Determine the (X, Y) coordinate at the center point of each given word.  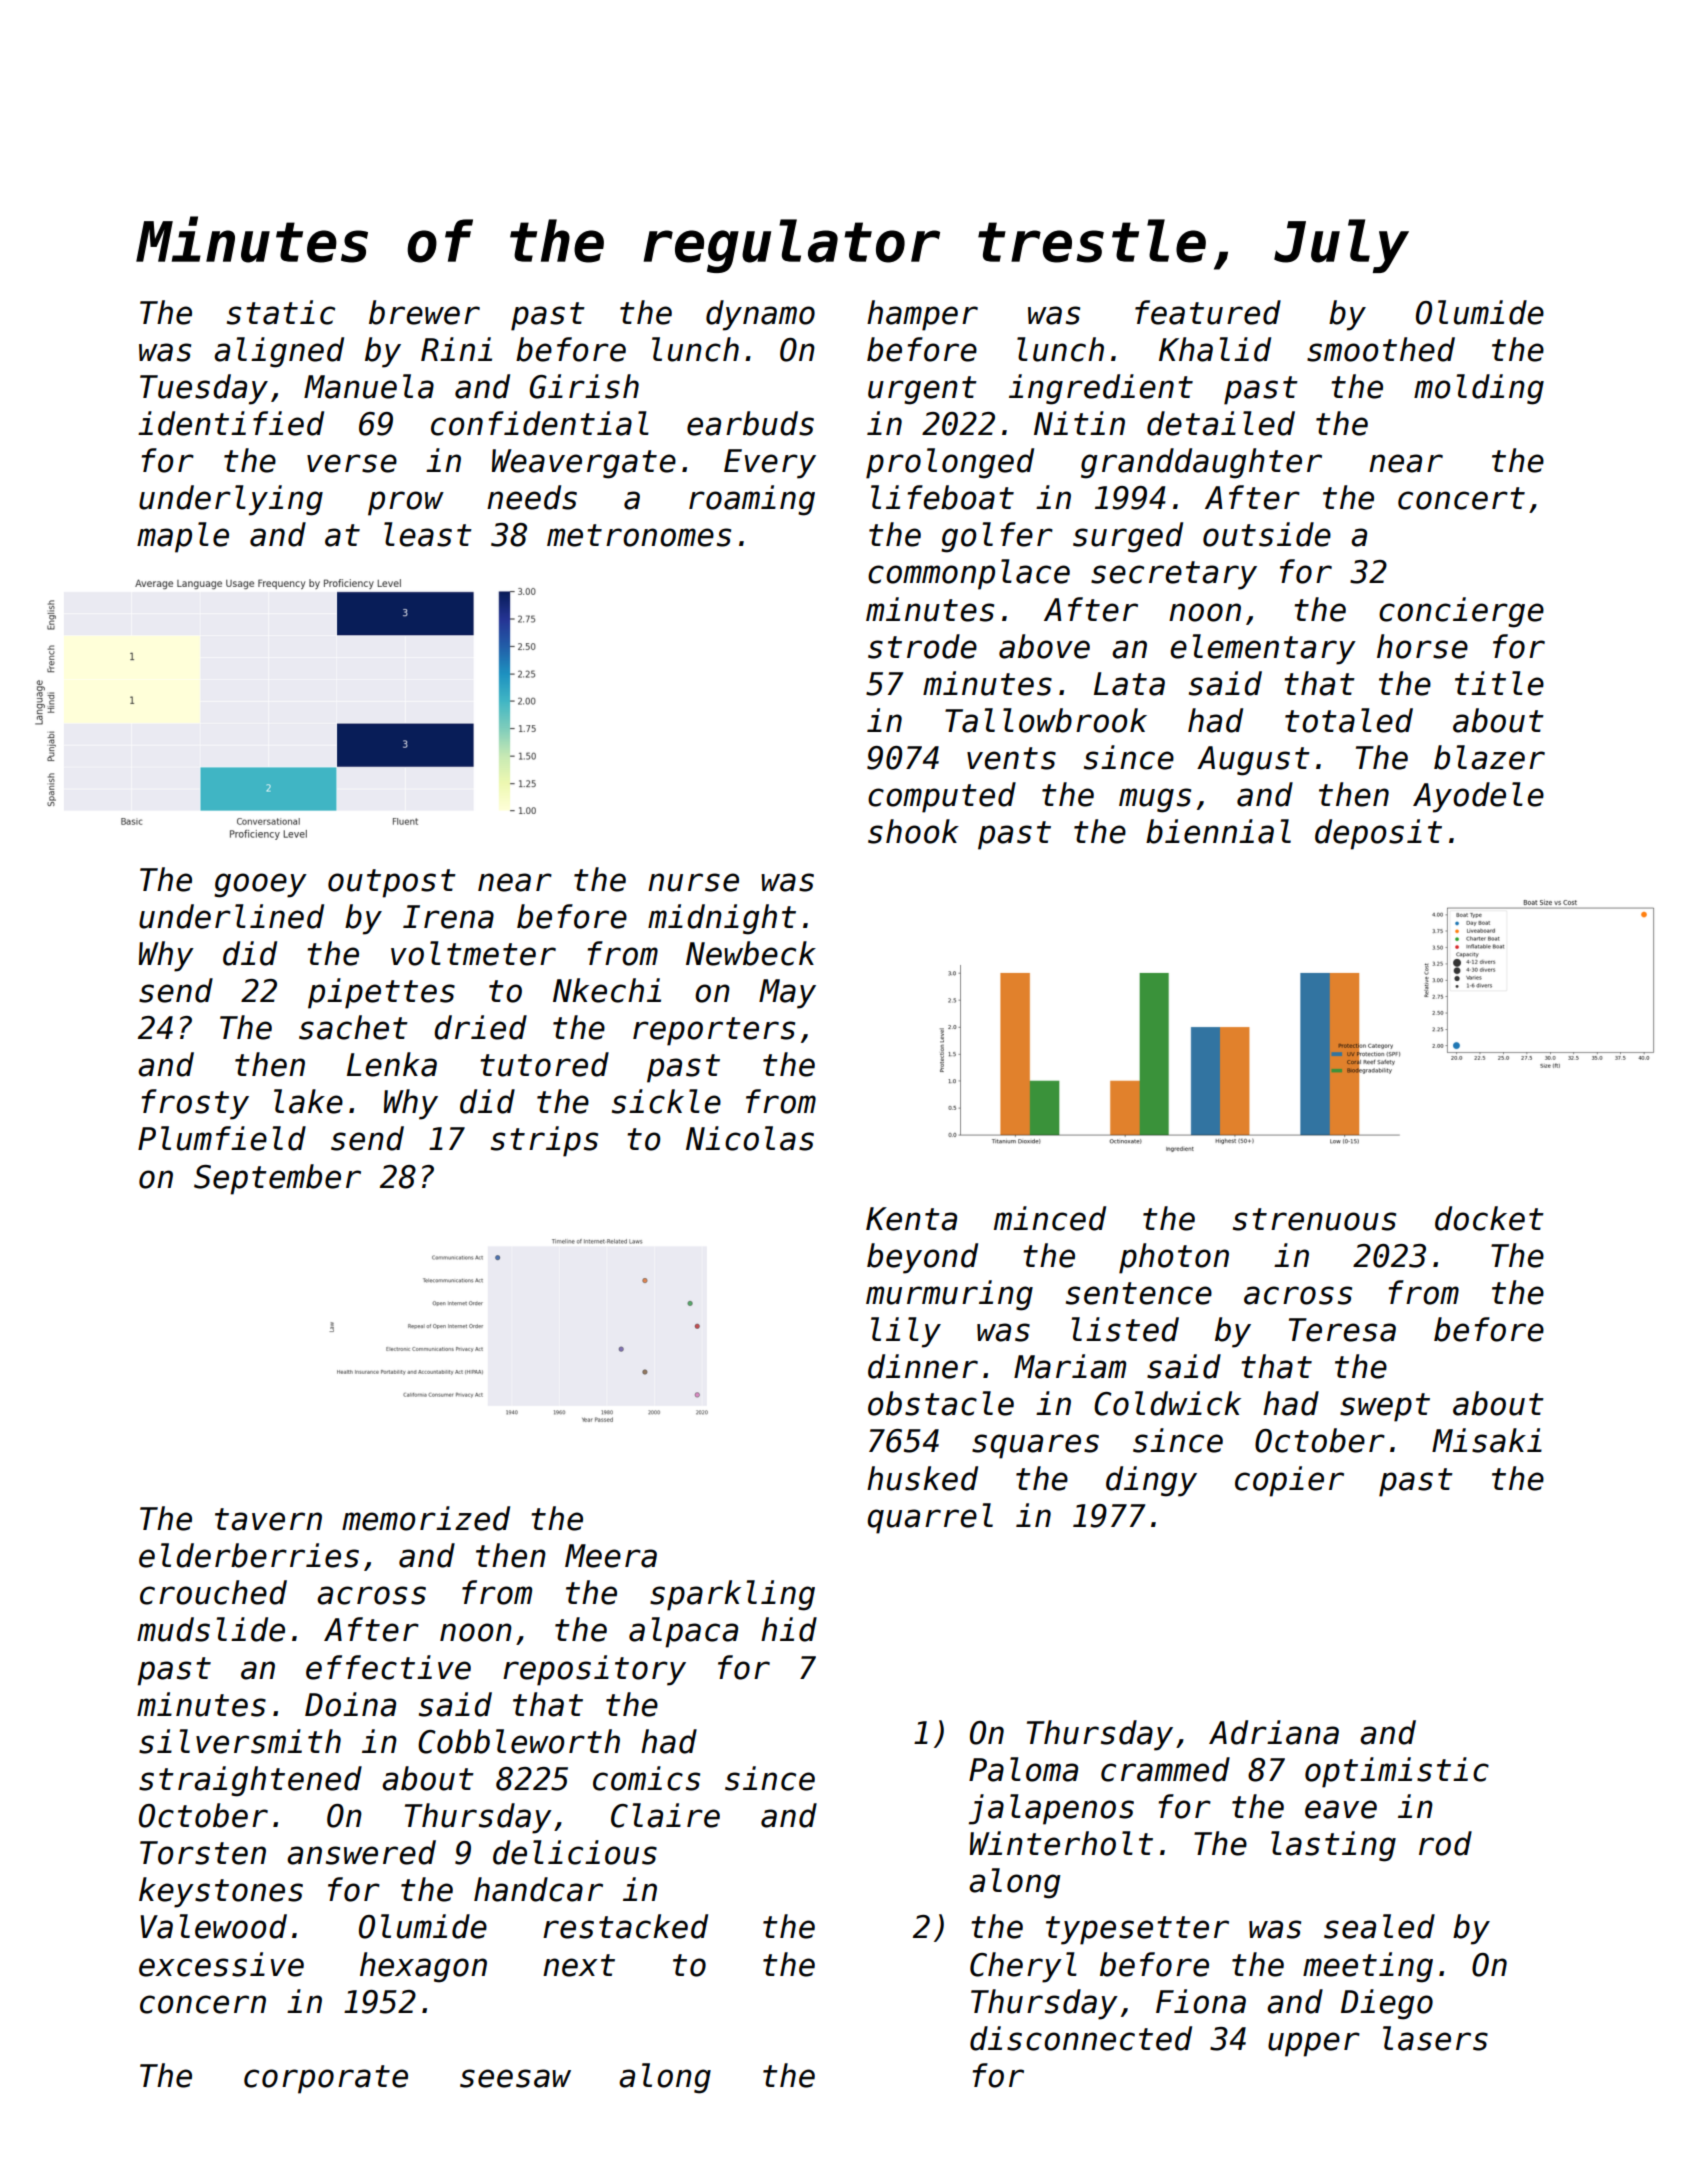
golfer (997, 537)
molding (1479, 389)
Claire (665, 1815)
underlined (231, 916)
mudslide (211, 1629)
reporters (714, 1031)
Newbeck (751, 953)
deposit (1378, 834)
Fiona (1201, 2001)
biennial (1218, 831)
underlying (231, 500)
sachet (353, 1027)
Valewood (213, 1926)
